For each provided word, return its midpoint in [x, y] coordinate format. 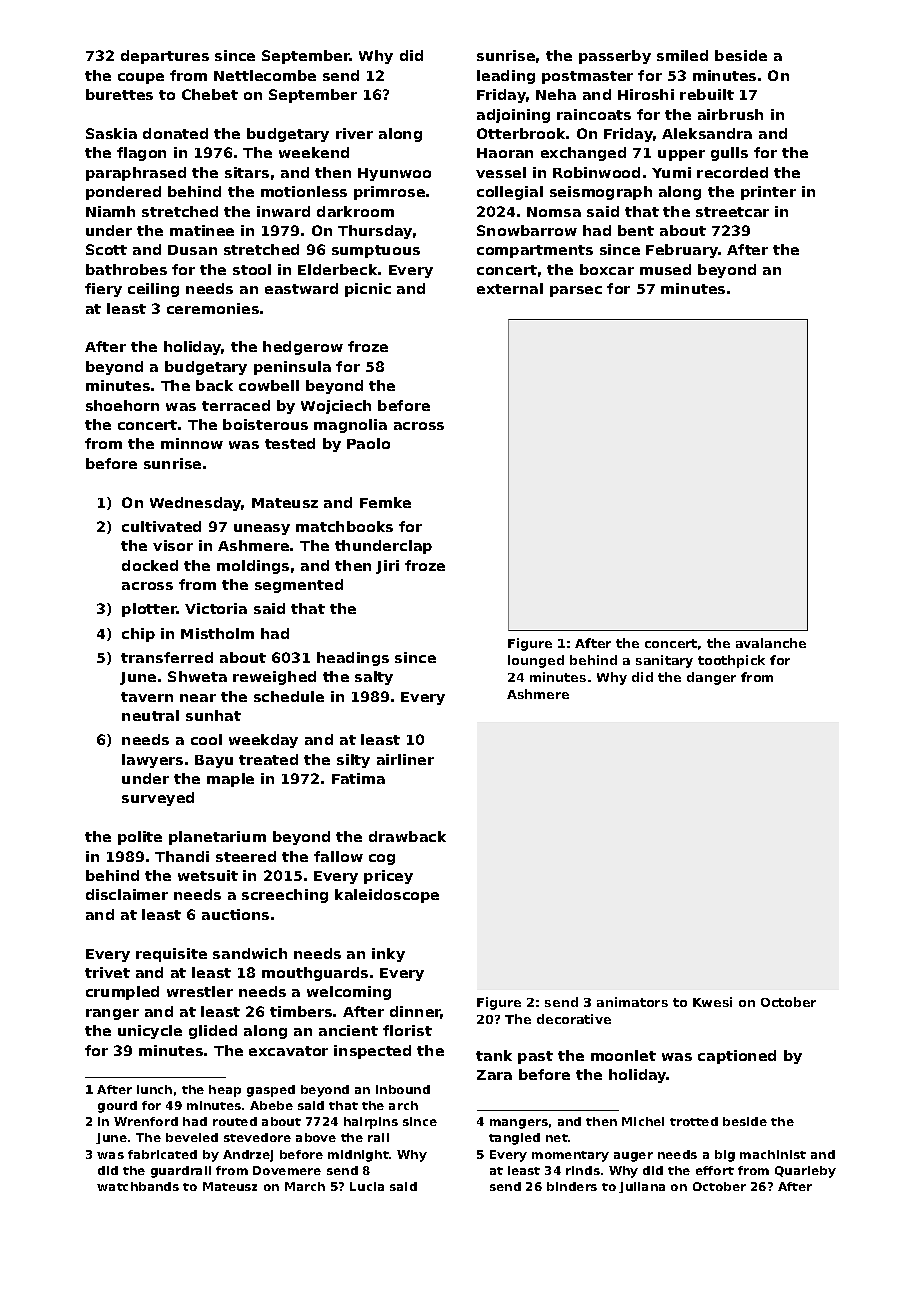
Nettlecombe [265, 75]
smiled [682, 55]
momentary [570, 1156]
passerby [615, 57]
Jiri [387, 567]
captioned [737, 1057]
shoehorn [122, 405]
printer [768, 193]
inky [388, 955]
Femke [385, 502]
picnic [368, 290]
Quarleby [805, 1172]
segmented [299, 586]
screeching [285, 896]
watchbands [138, 1186]
